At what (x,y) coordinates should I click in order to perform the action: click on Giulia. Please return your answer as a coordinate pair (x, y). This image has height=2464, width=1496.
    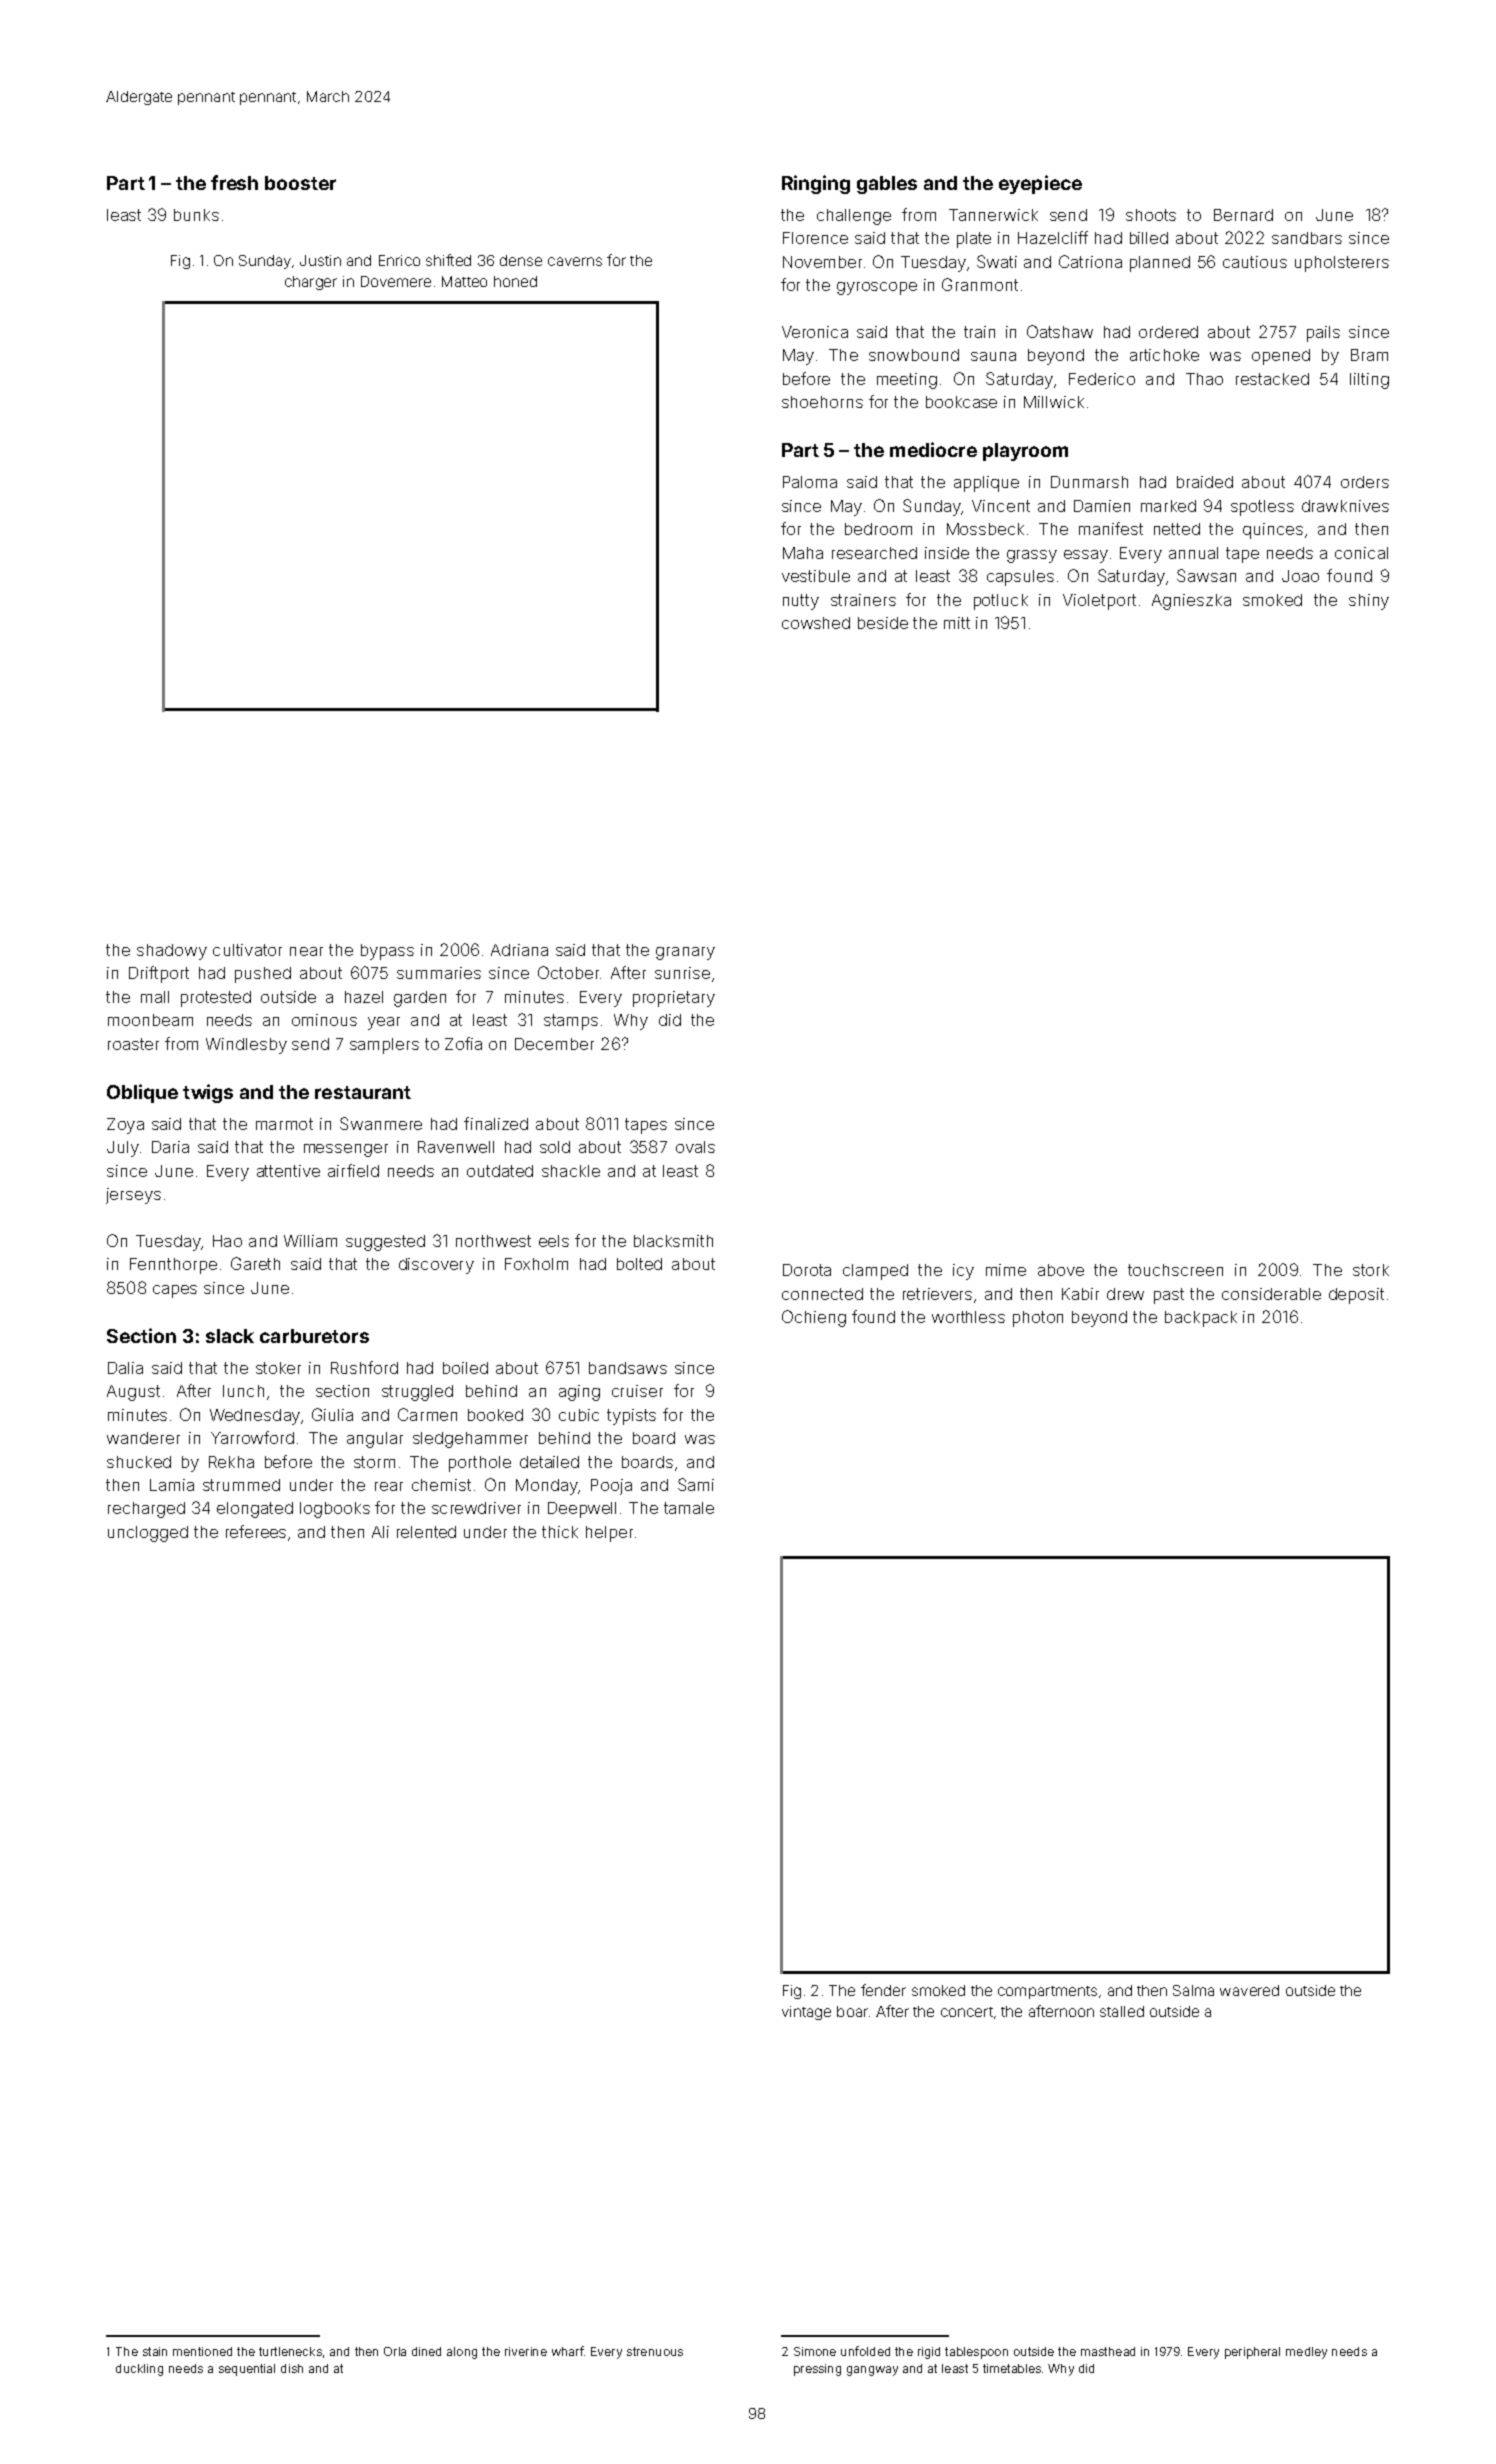
    Looking at the image, I should click on (332, 1414).
